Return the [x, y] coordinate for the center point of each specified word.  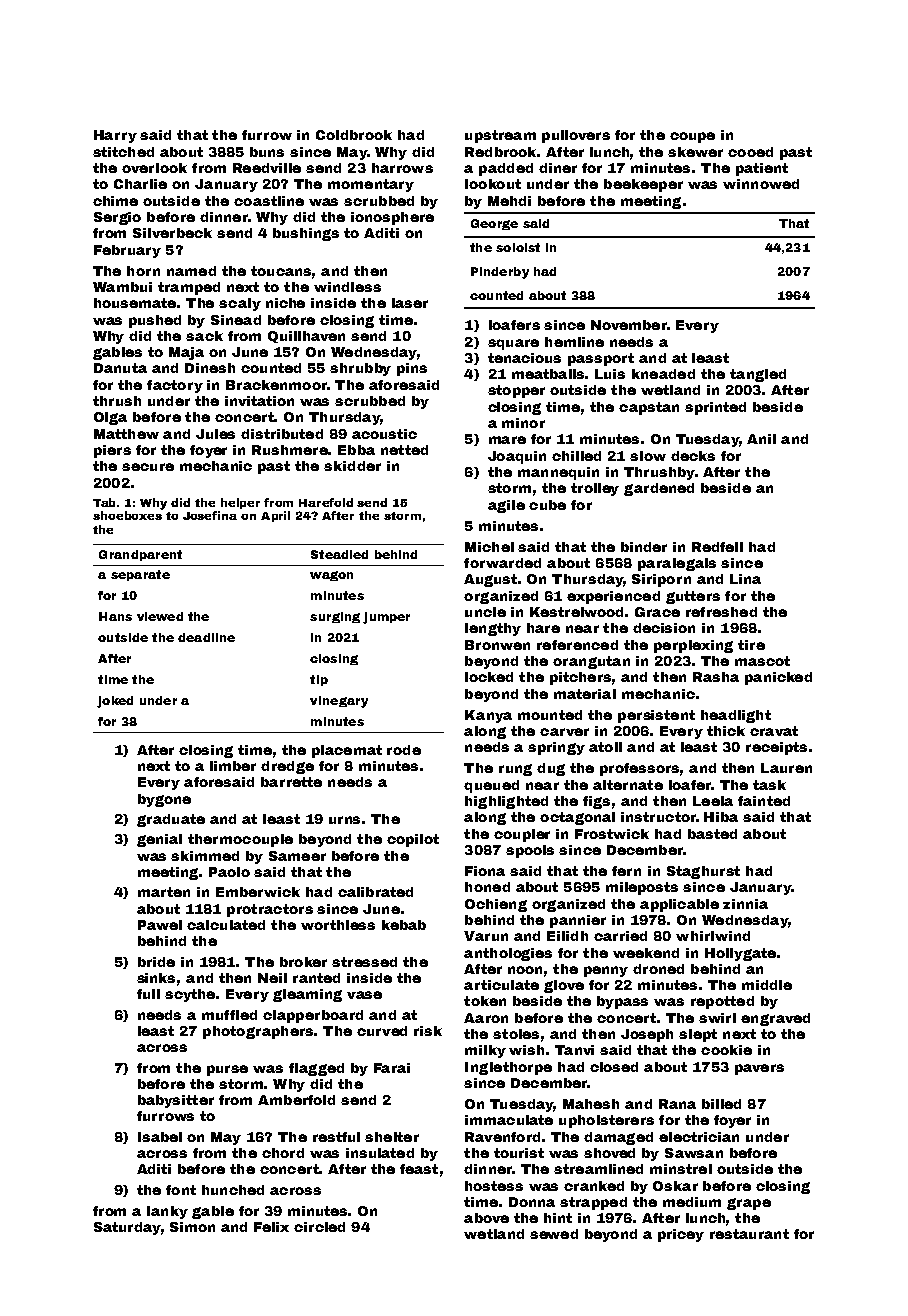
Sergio [117, 218]
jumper [386, 618]
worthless [338, 925]
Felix [271, 1227]
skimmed [205, 856]
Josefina [210, 515]
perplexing [693, 646]
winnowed [761, 184]
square [513, 344]
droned [658, 969]
